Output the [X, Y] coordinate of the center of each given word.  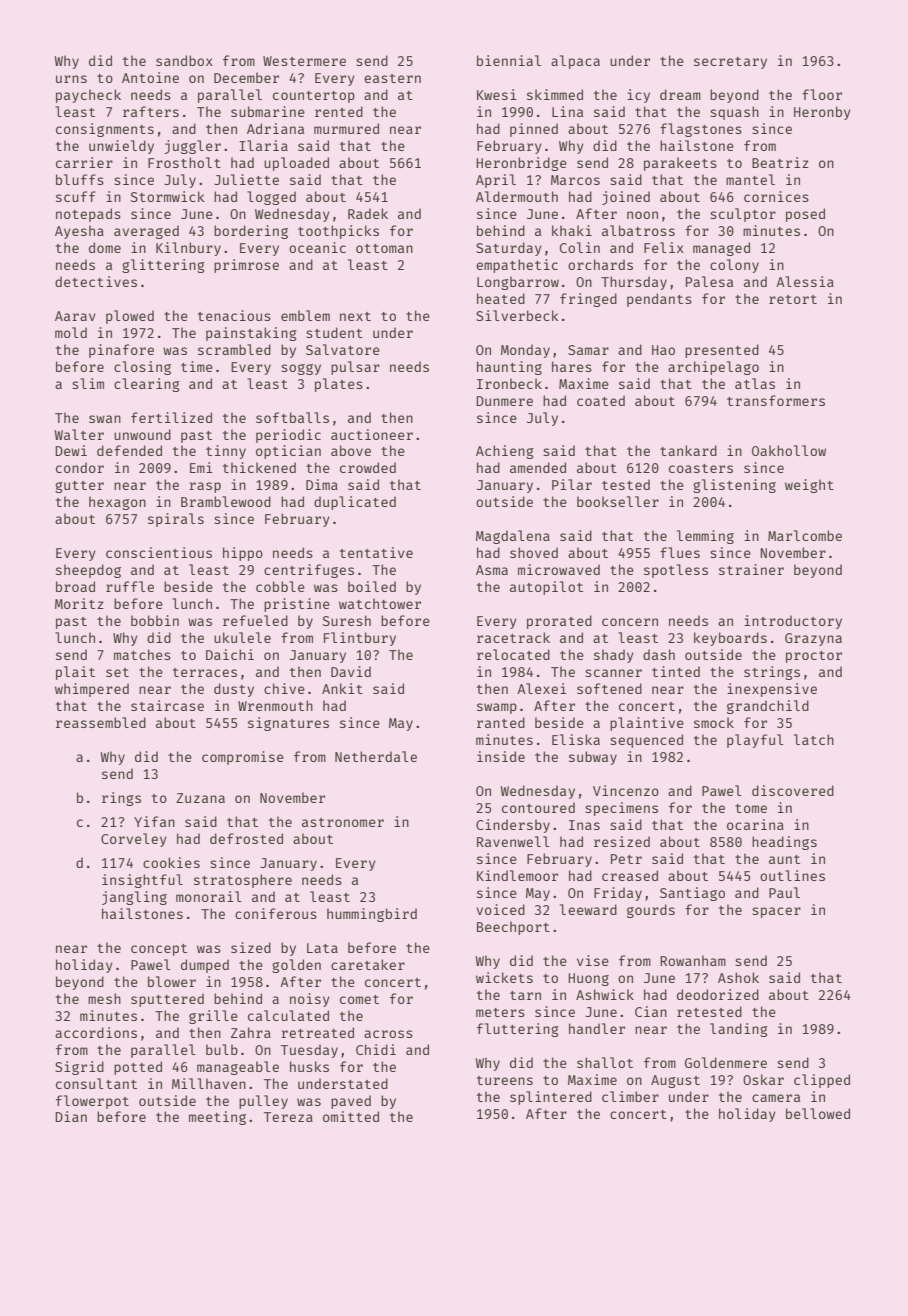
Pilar [572, 484]
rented [339, 111]
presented [722, 351]
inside [501, 756]
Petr [626, 859]
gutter [79, 487]
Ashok [738, 977]
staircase [167, 705]
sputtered [167, 1000]
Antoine [150, 77]
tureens [505, 1080]
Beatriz [780, 162]
